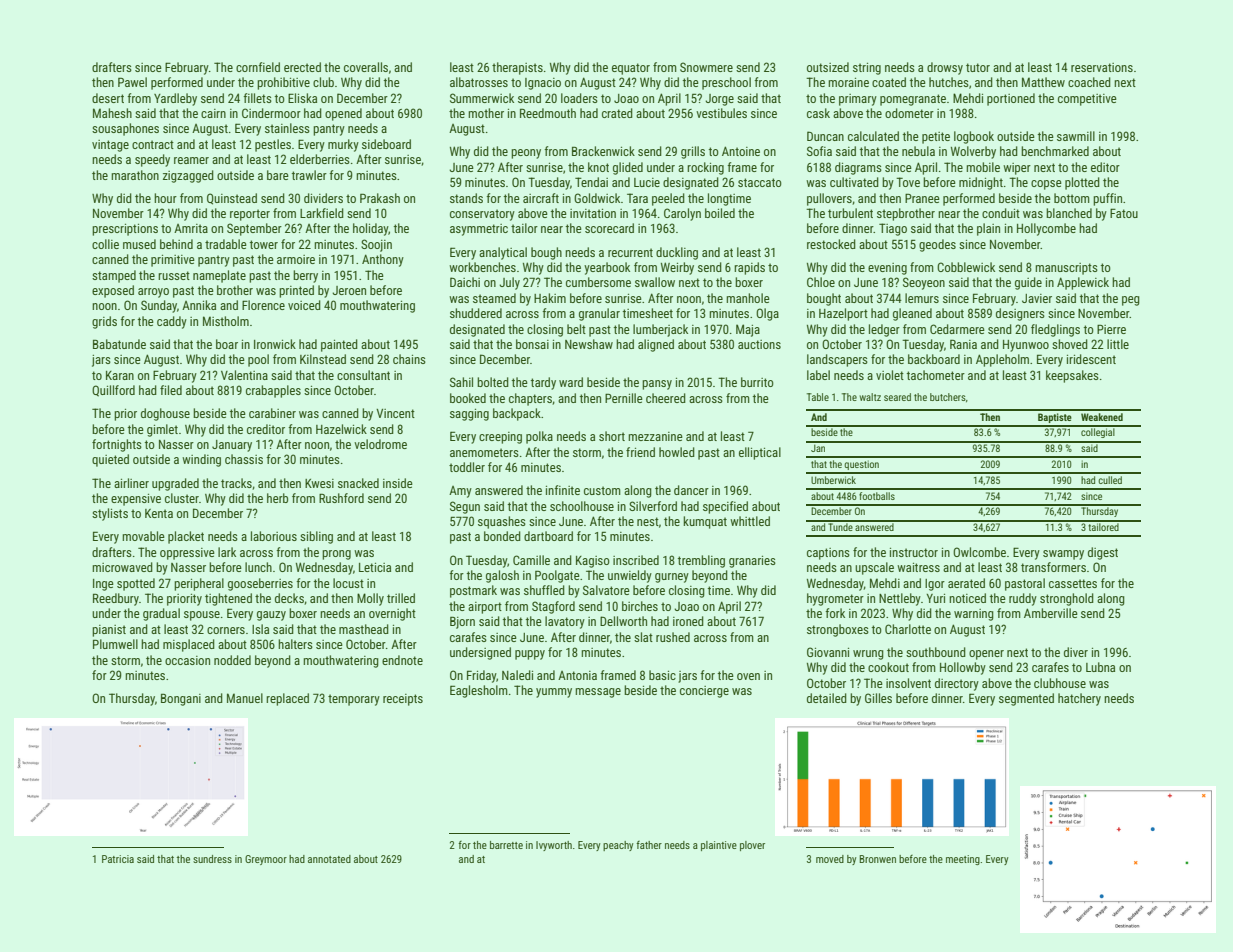 The width and height of the screenshot is (1233, 952). I want to click on whittled, so click(750, 521).
